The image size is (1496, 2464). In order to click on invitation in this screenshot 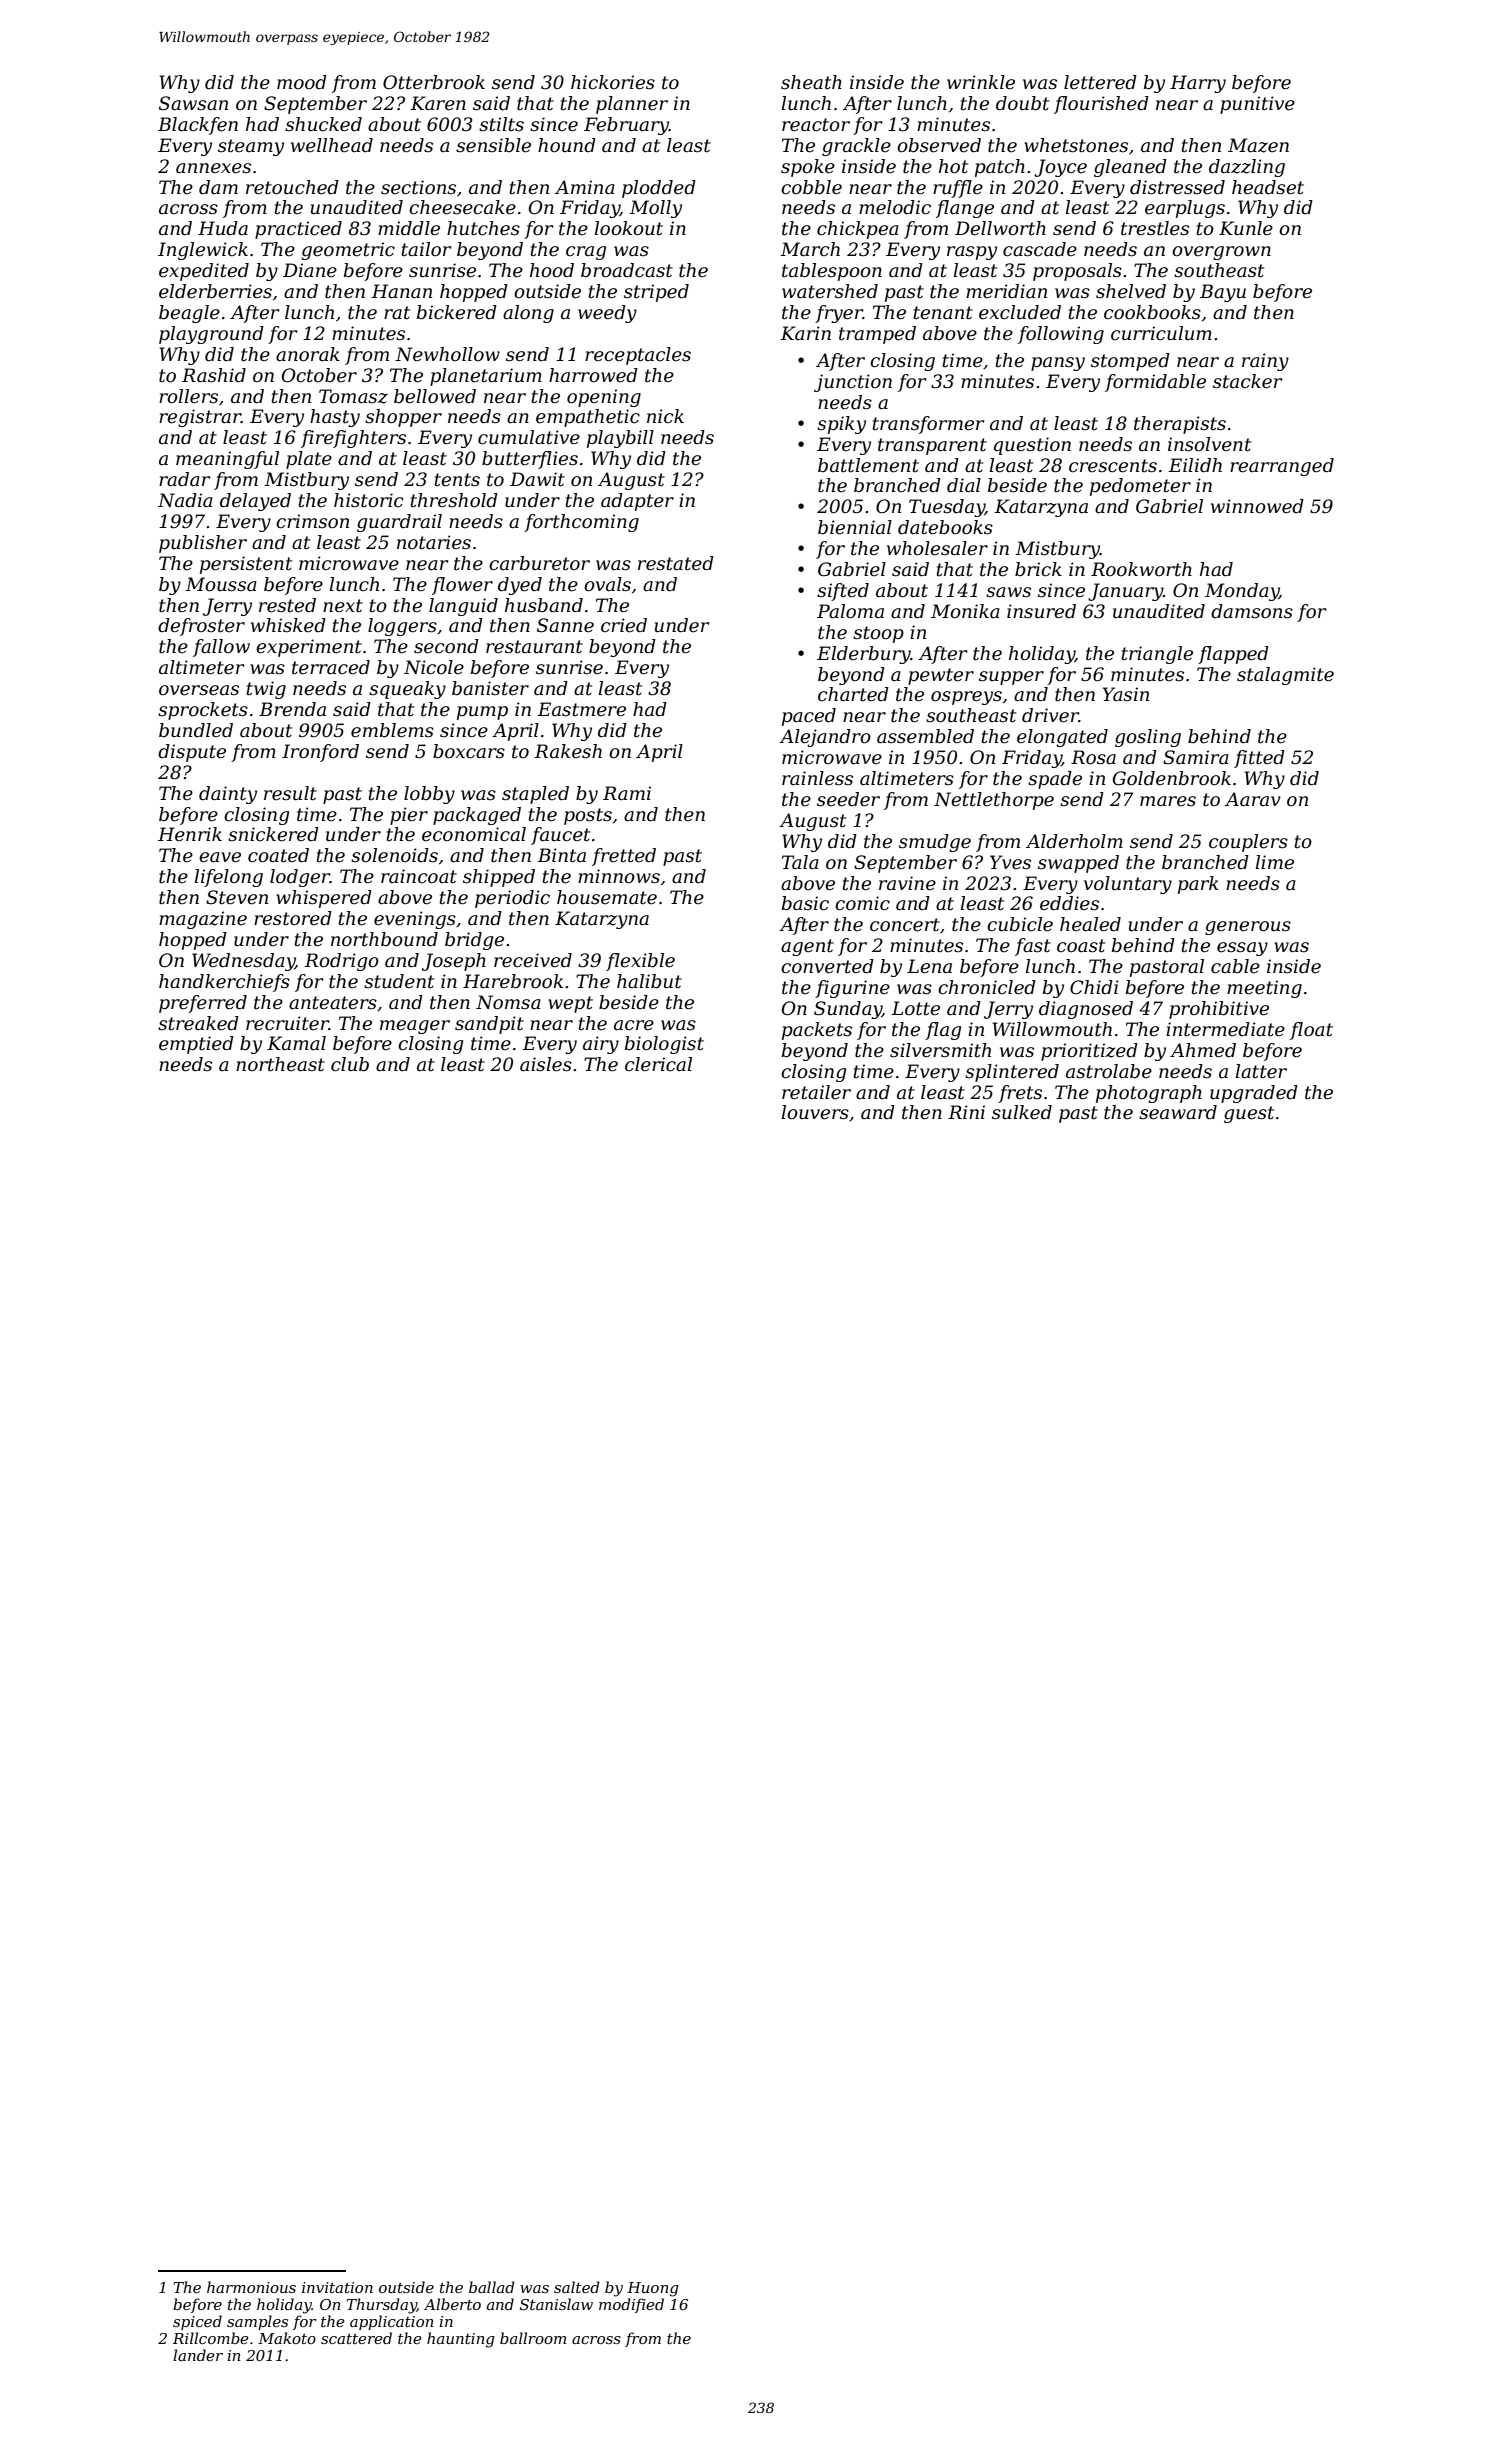, I will do `click(337, 2287)`.
